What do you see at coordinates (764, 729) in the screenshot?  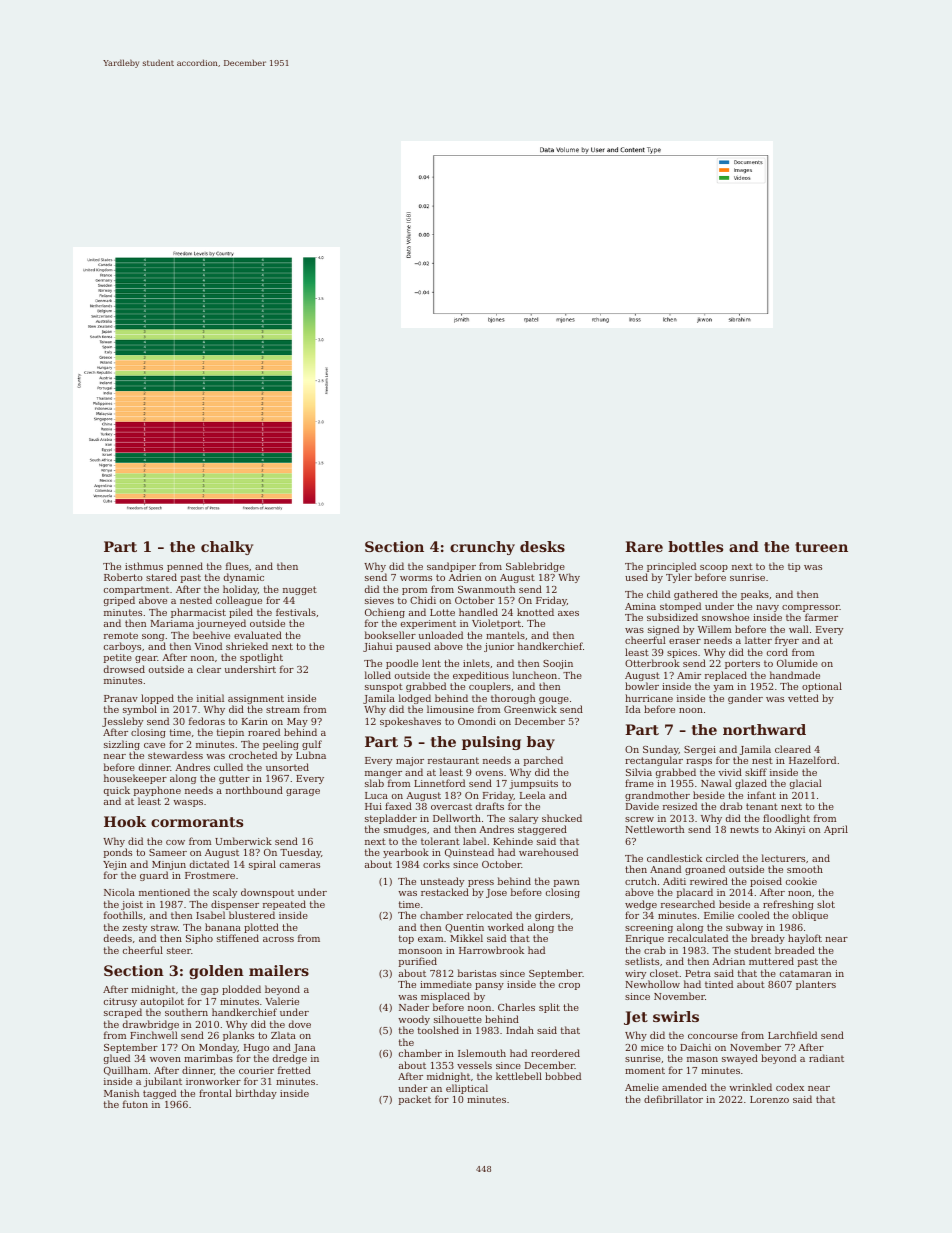 I see `northward` at bounding box center [764, 729].
